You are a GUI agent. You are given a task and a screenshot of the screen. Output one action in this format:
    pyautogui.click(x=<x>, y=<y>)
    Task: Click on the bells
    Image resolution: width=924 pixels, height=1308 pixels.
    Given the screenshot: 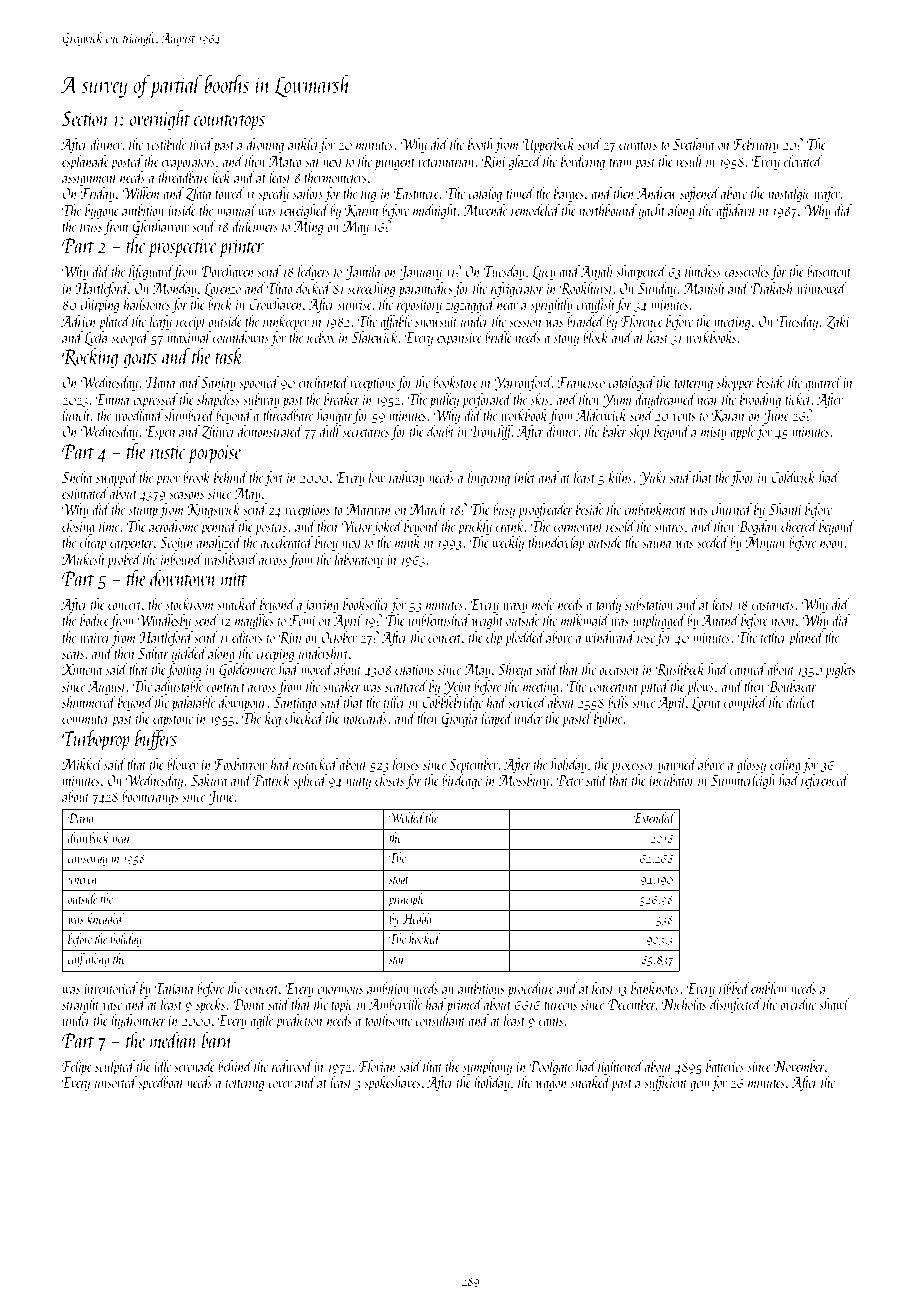 What is the action you would take?
    pyautogui.click(x=618, y=702)
